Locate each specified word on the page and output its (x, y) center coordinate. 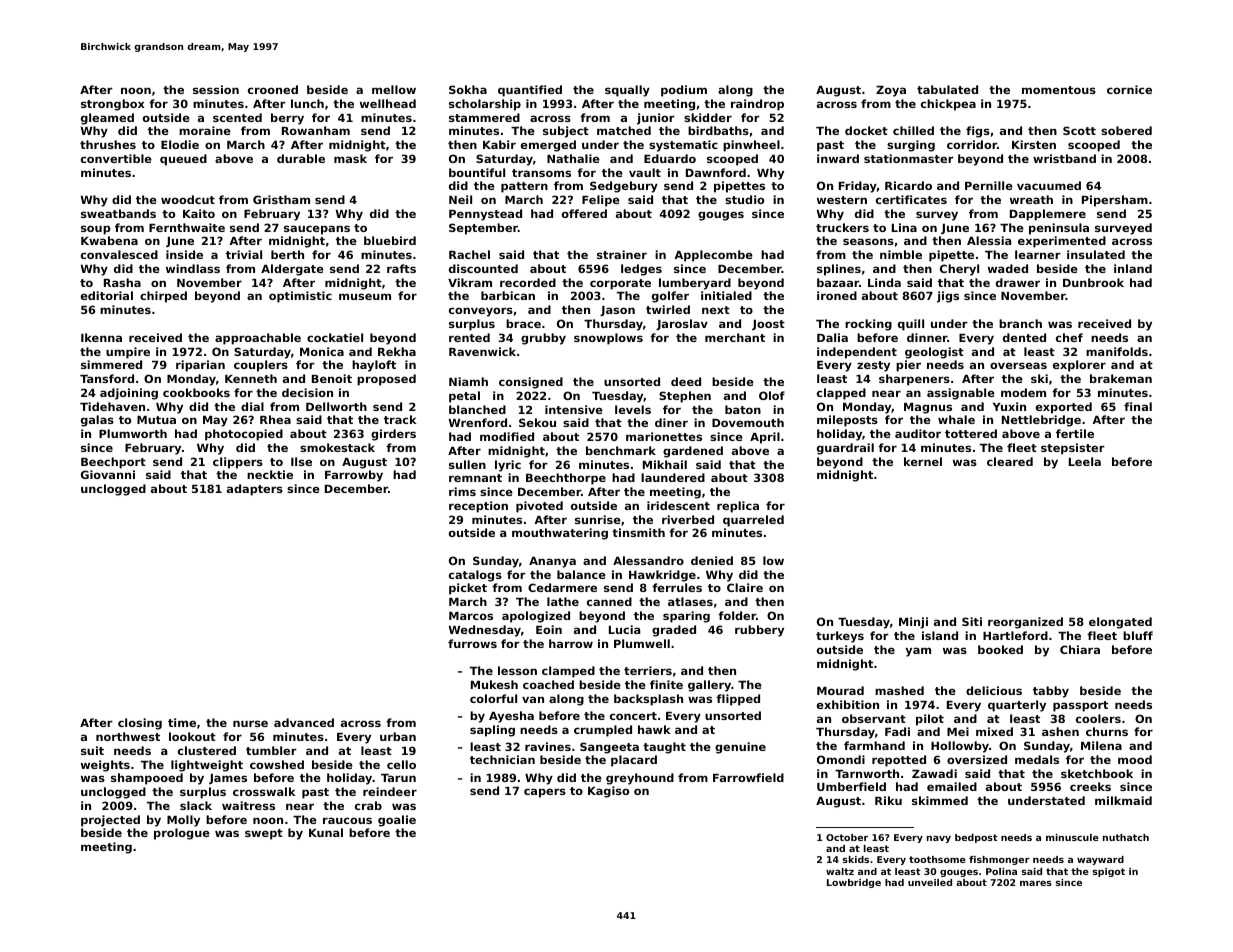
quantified (530, 91)
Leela (1085, 461)
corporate (620, 284)
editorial (107, 295)
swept (264, 834)
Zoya (891, 91)
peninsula (1059, 229)
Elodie (180, 144)
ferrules (677, 587)
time (182, 722)
